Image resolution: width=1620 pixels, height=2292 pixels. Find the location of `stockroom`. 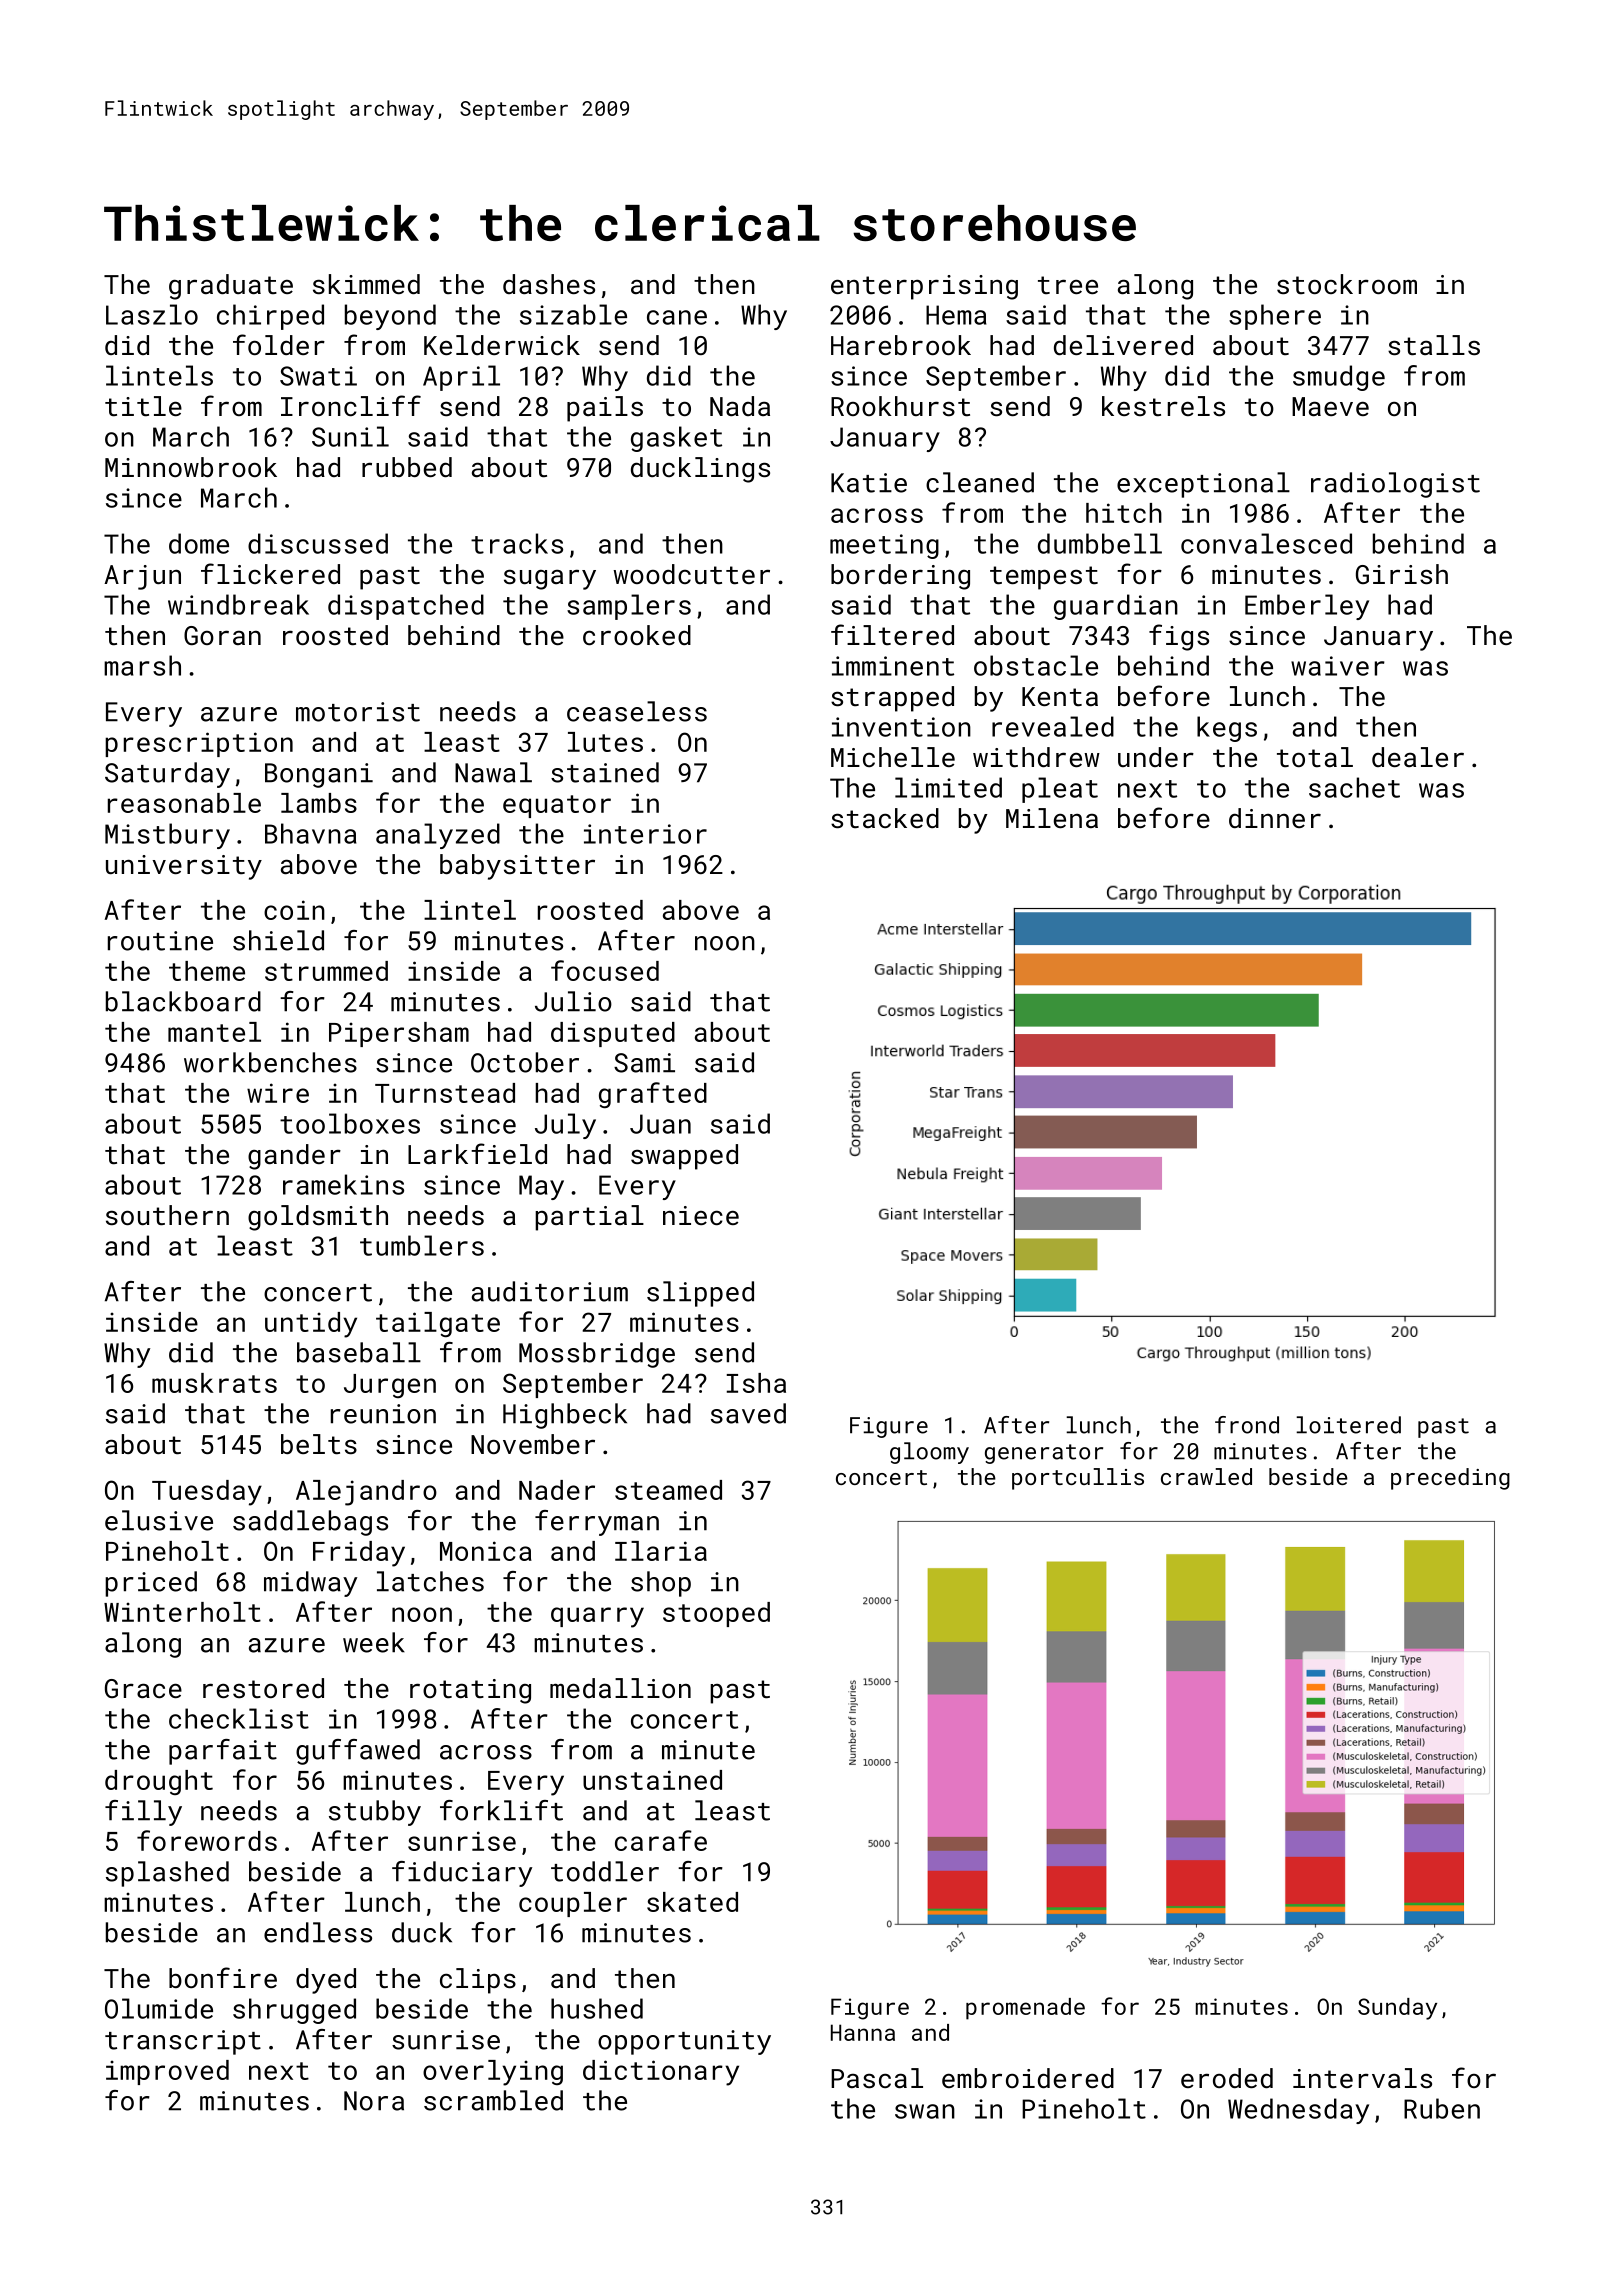

stockroom is located at coordinates (1347, 284).
